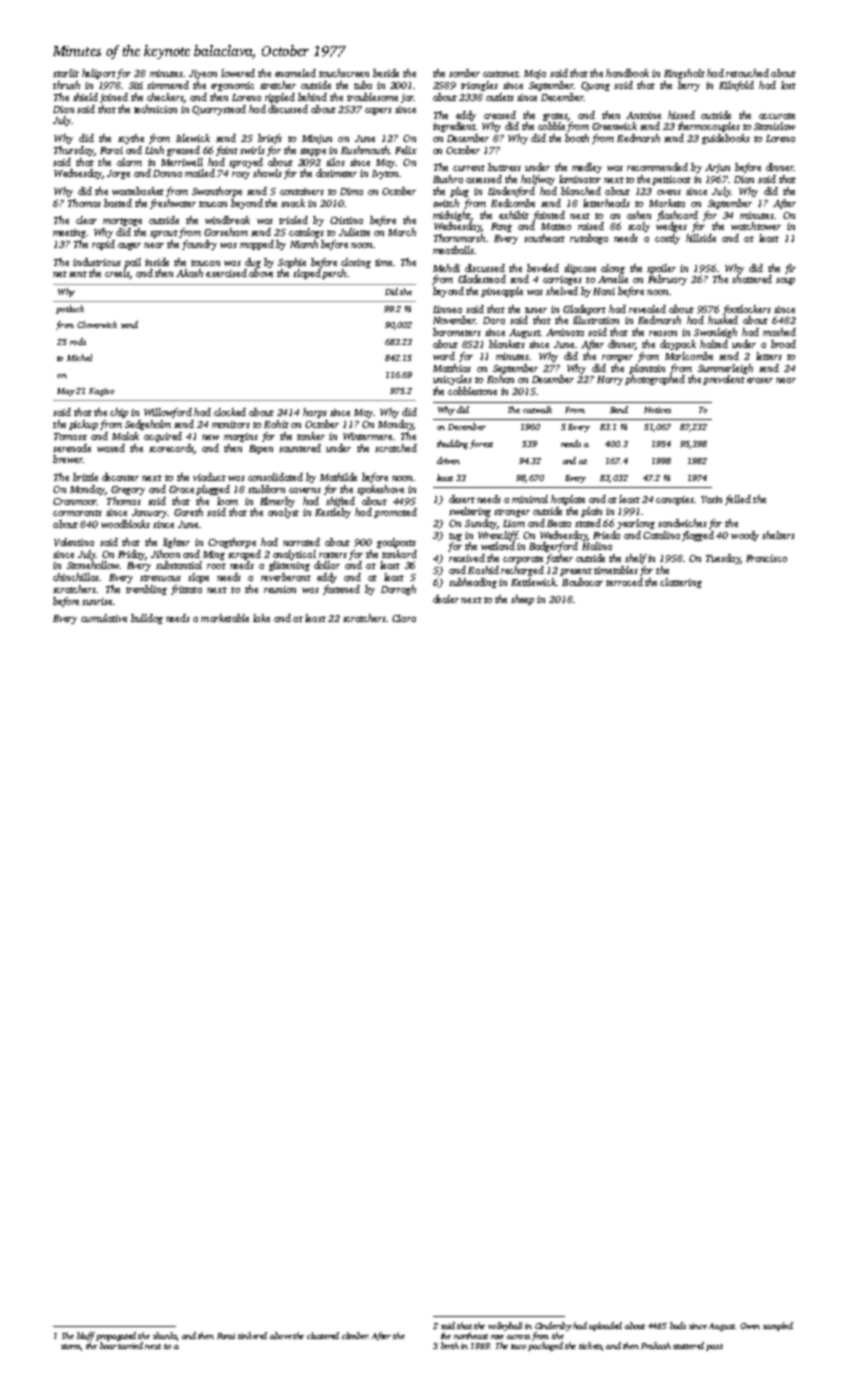  I want to click on buds, so click(678, 1325).
